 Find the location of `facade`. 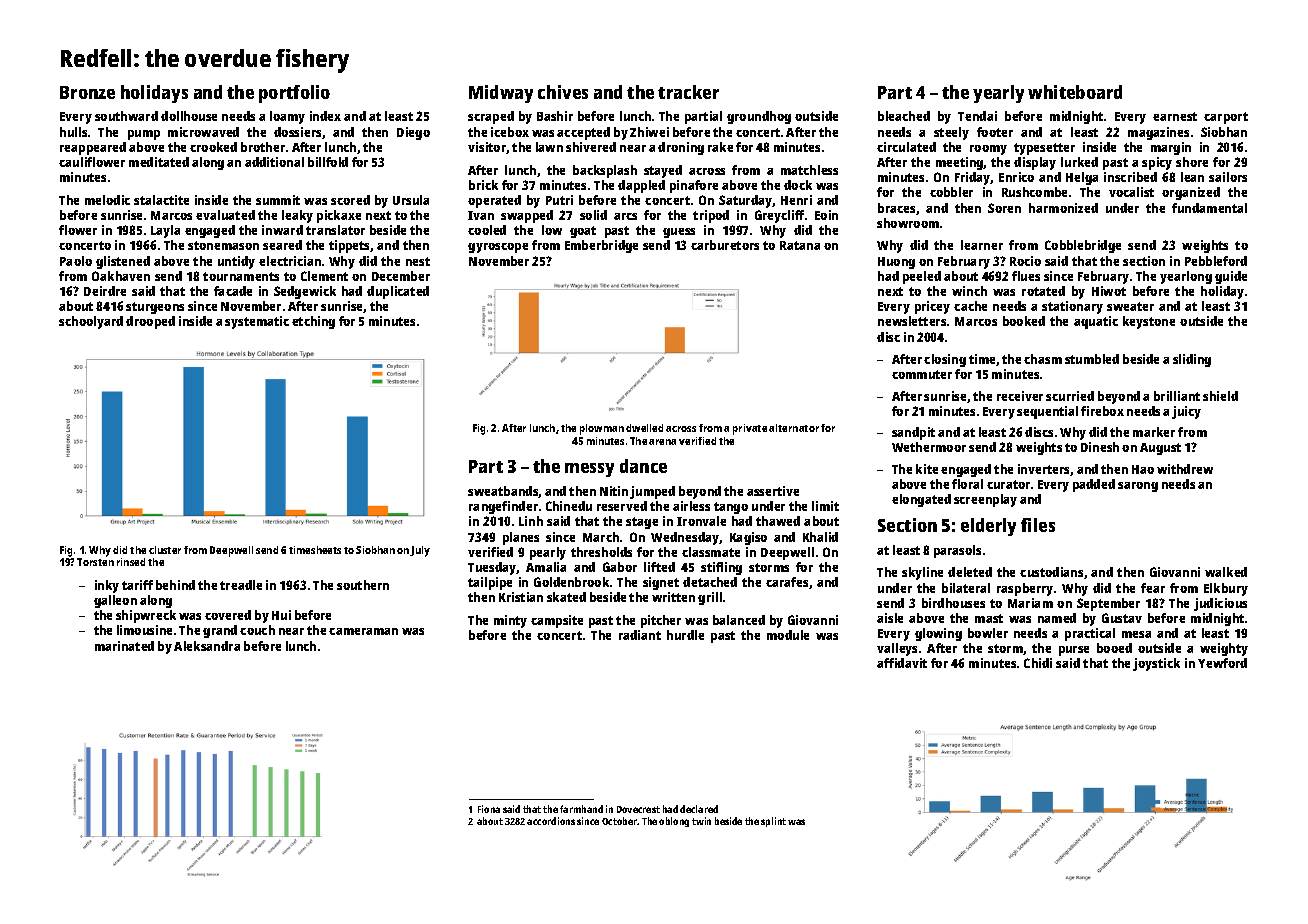

facade is located at coordinates (233, 291).
